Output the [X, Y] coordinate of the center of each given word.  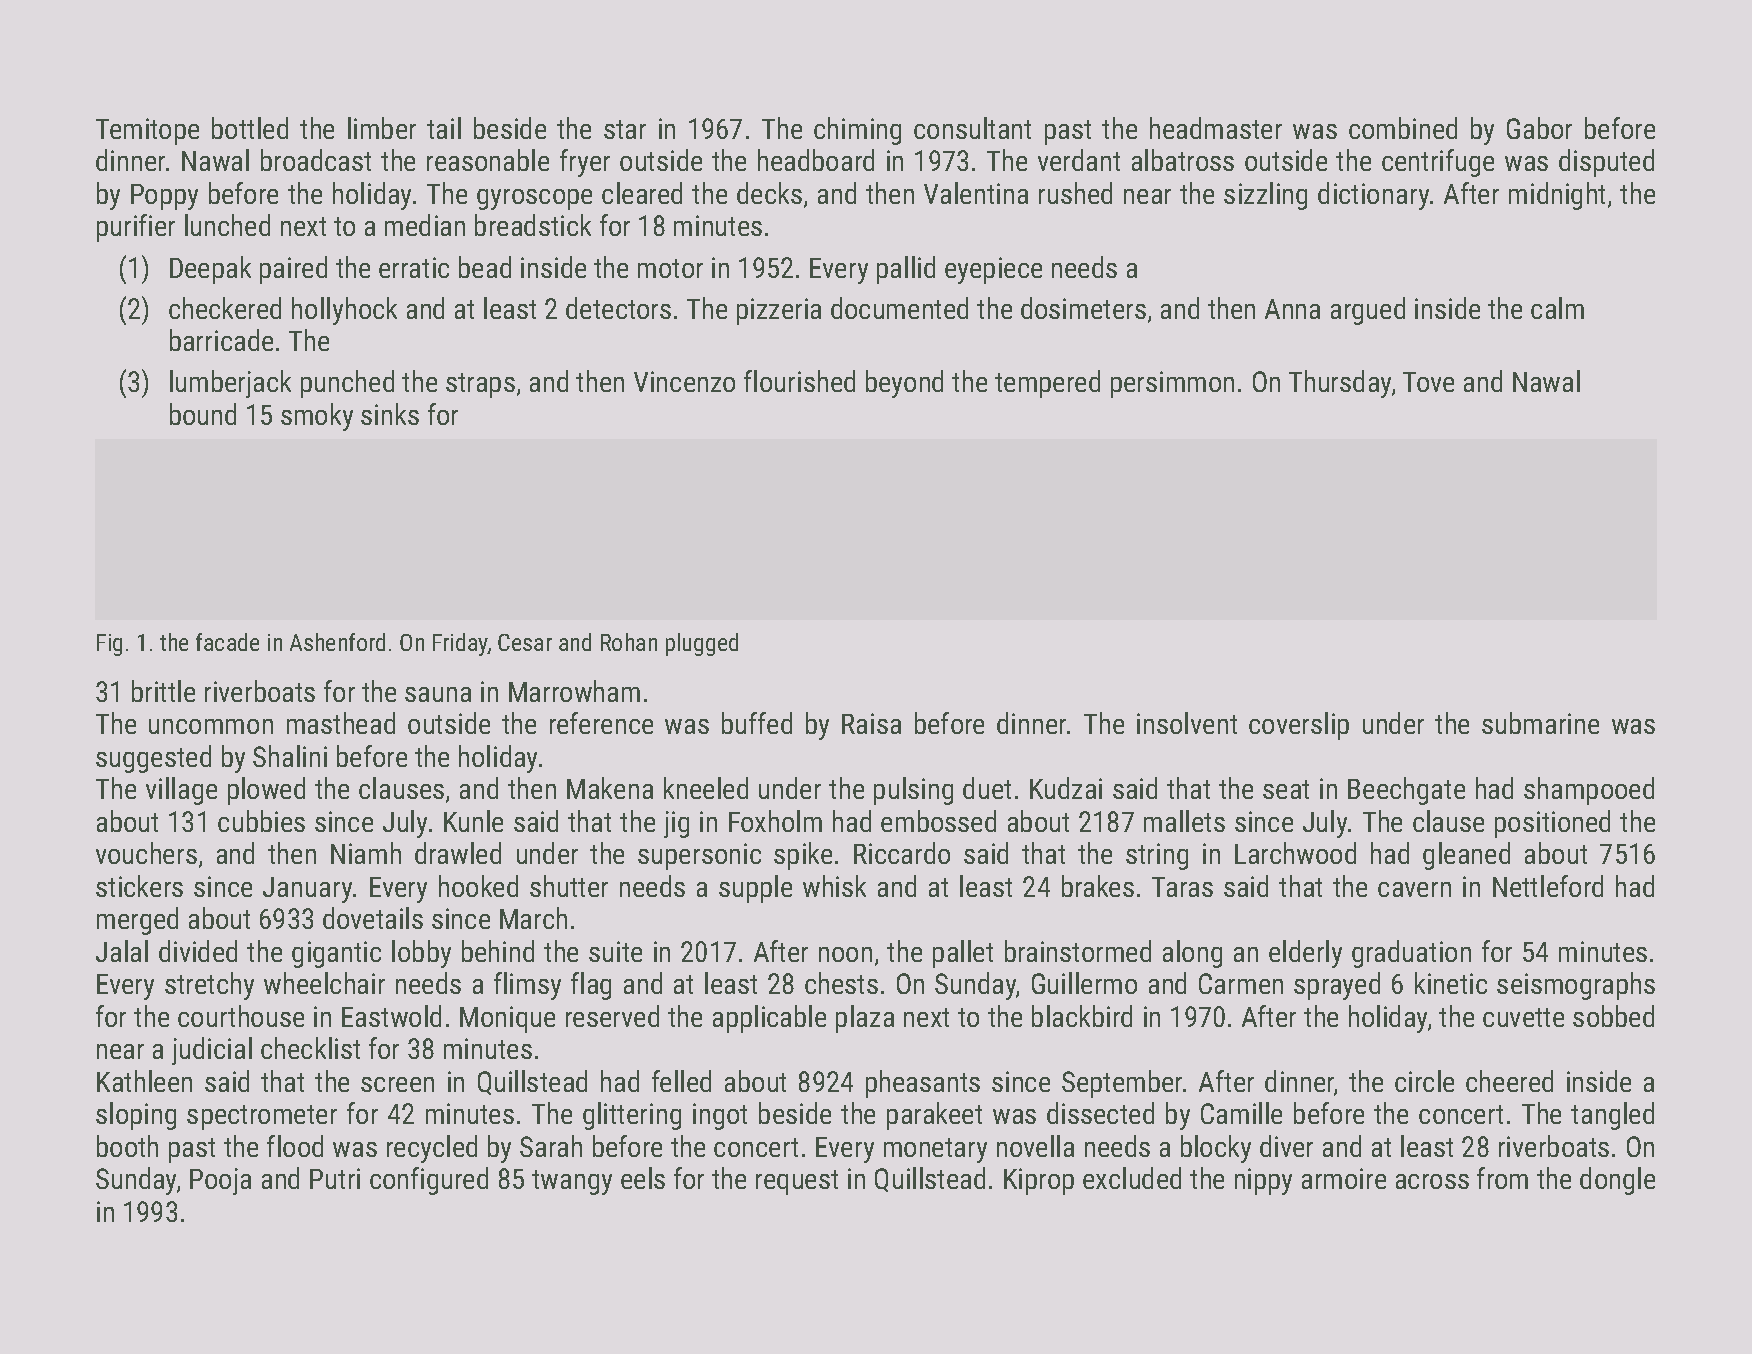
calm [1557, 308]
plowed [266, 791]
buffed [757, 723]
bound [203, 414]
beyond [904, 384]
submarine [1540, 723]
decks [769, 193]
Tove [1428, 382]
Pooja [220, 1181]
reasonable [488, 160]
